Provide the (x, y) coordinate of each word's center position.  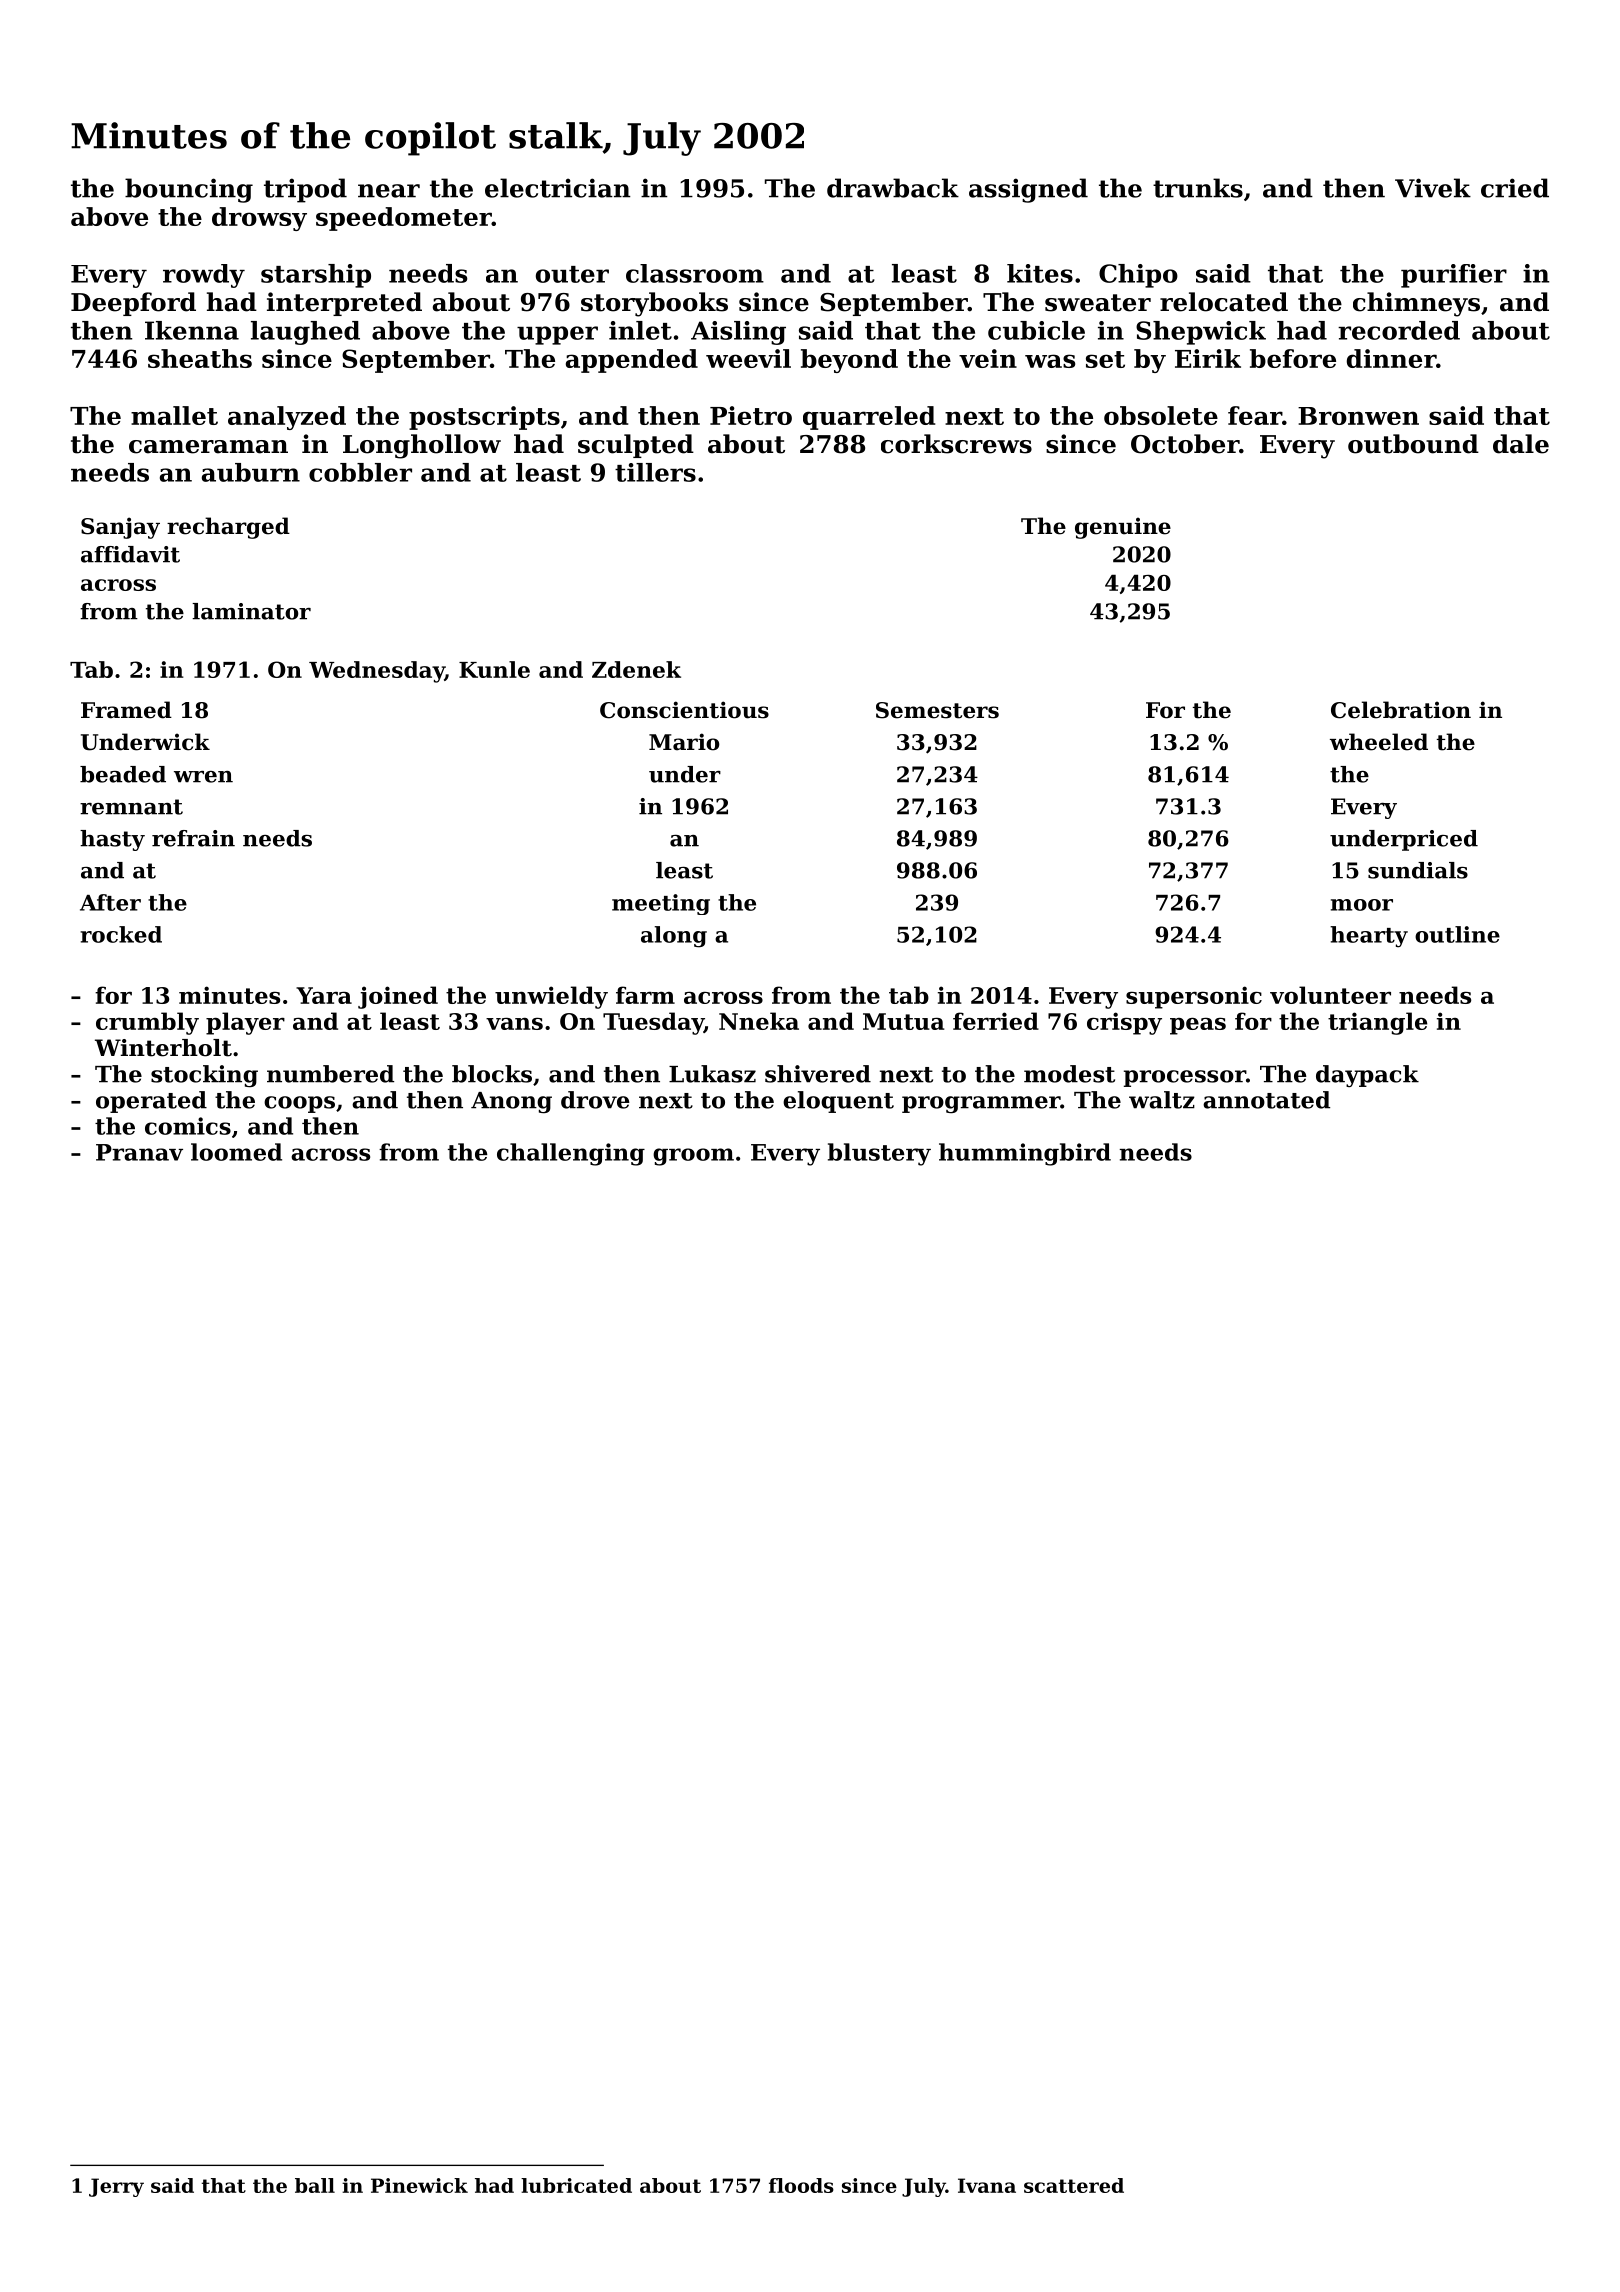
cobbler (360, 472)
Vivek (1433, 188)
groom (693, 1157)
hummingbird (1025, 1154)
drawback (893, 188)
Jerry (116, 2187)
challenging (571, 1154)
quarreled (869, 418)
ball (315, 2185)
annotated (1266, 1100)
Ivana (987, 2185)
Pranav (139, 1152)
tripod (305, 190)
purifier (1454, 276)
